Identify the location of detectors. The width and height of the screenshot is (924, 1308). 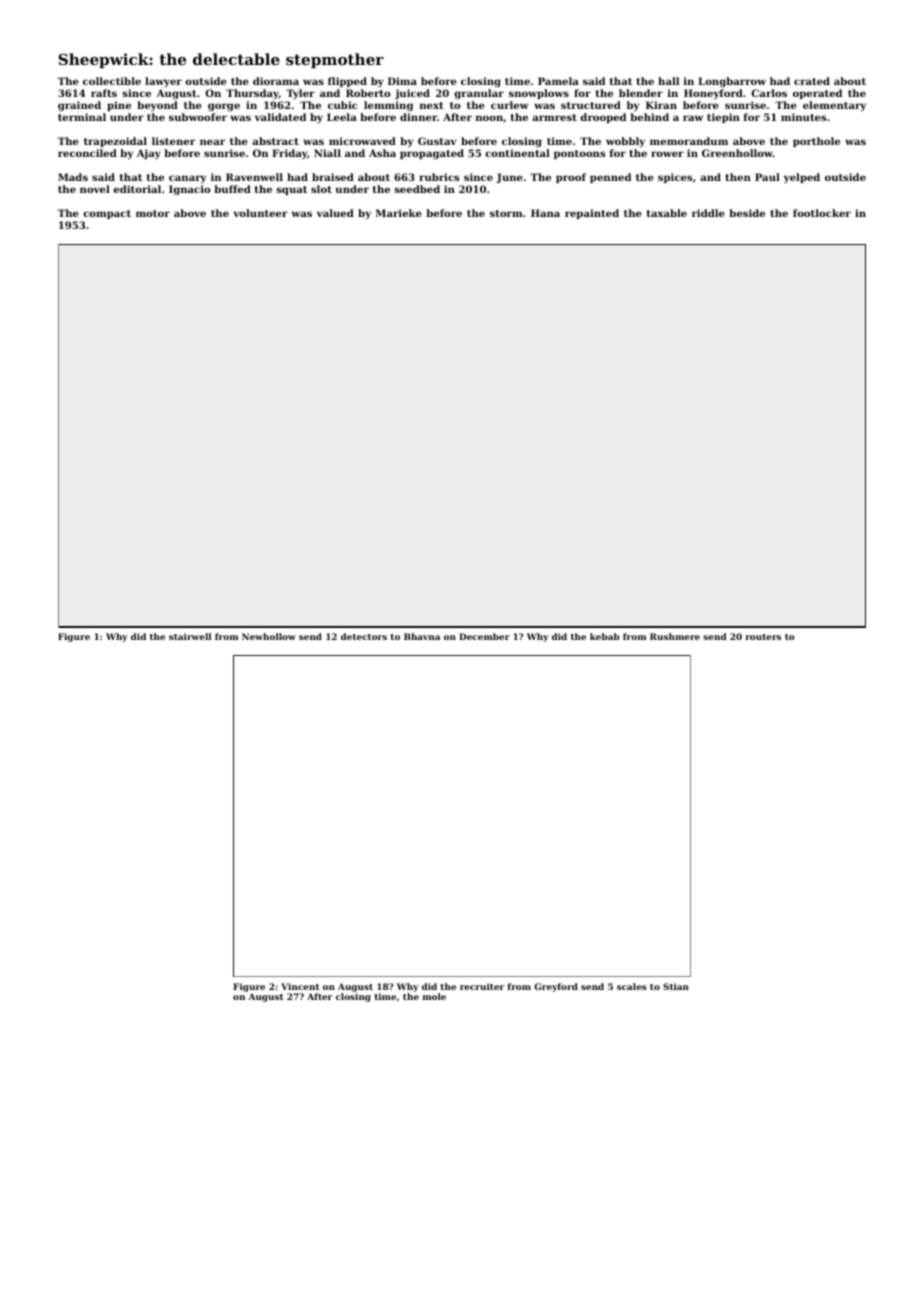
(364, 636).
